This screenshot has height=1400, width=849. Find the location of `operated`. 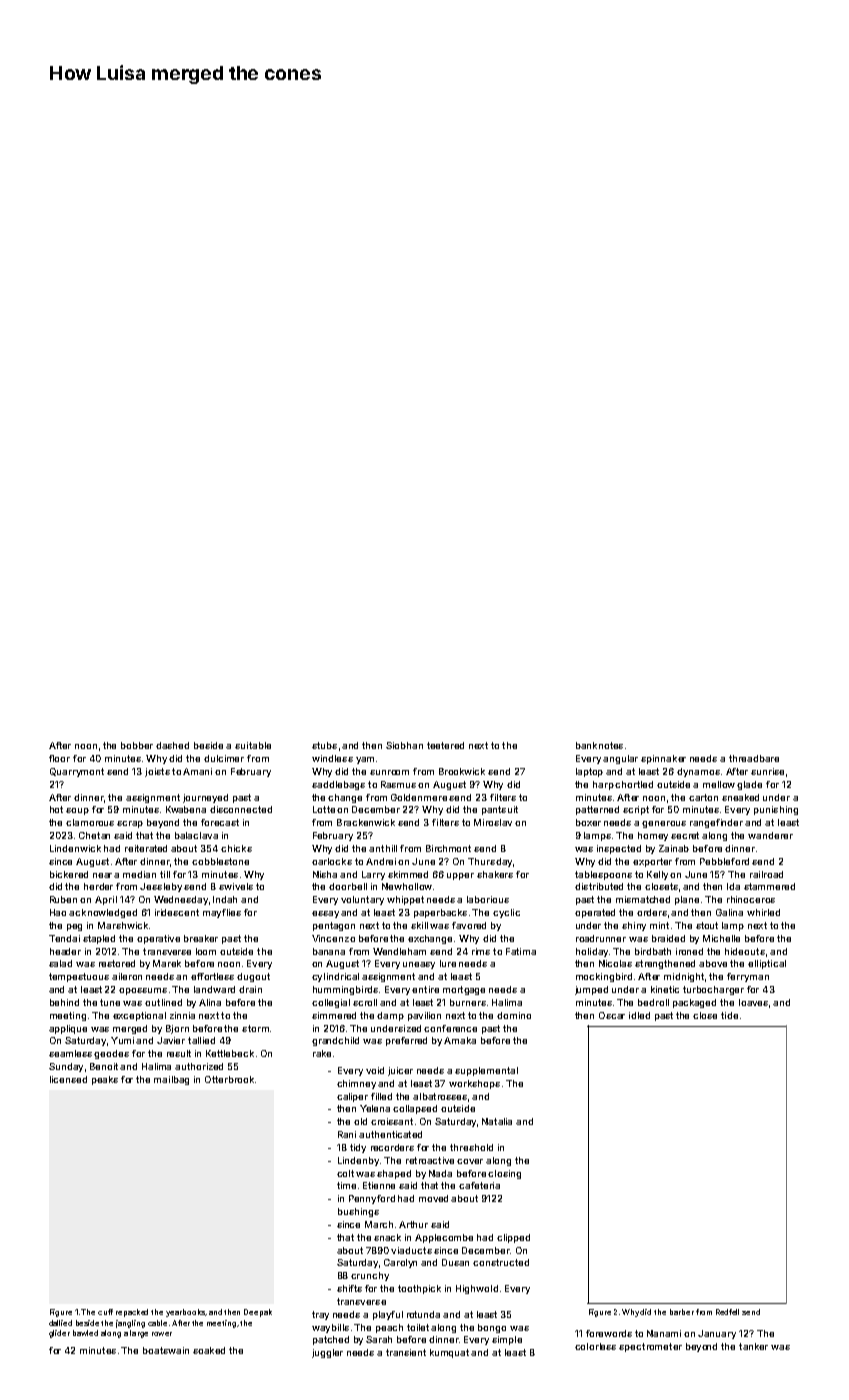

operated is located at coordinates (595, 913).
